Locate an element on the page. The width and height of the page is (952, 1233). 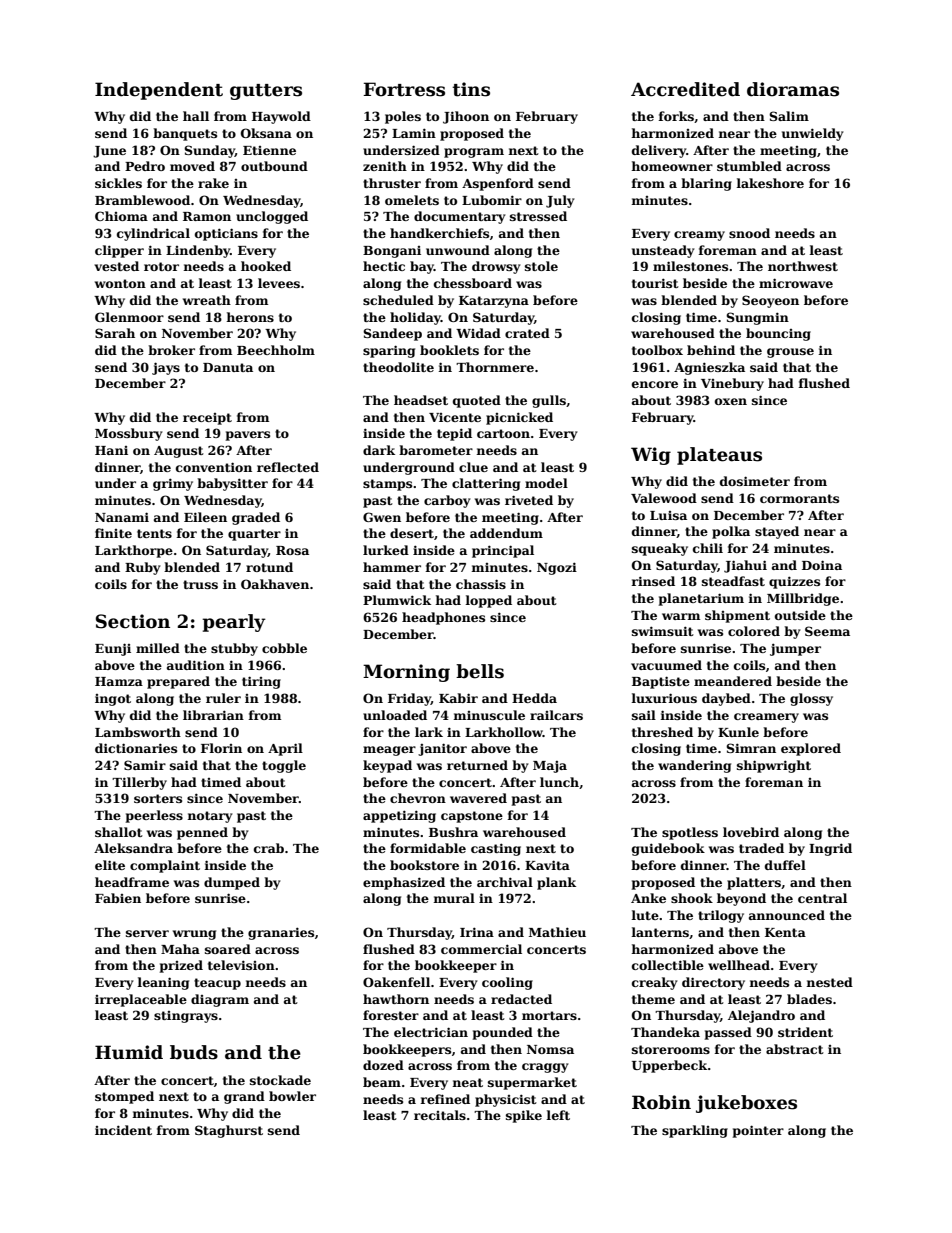
electrician is located at coordinates (431, 1032).
